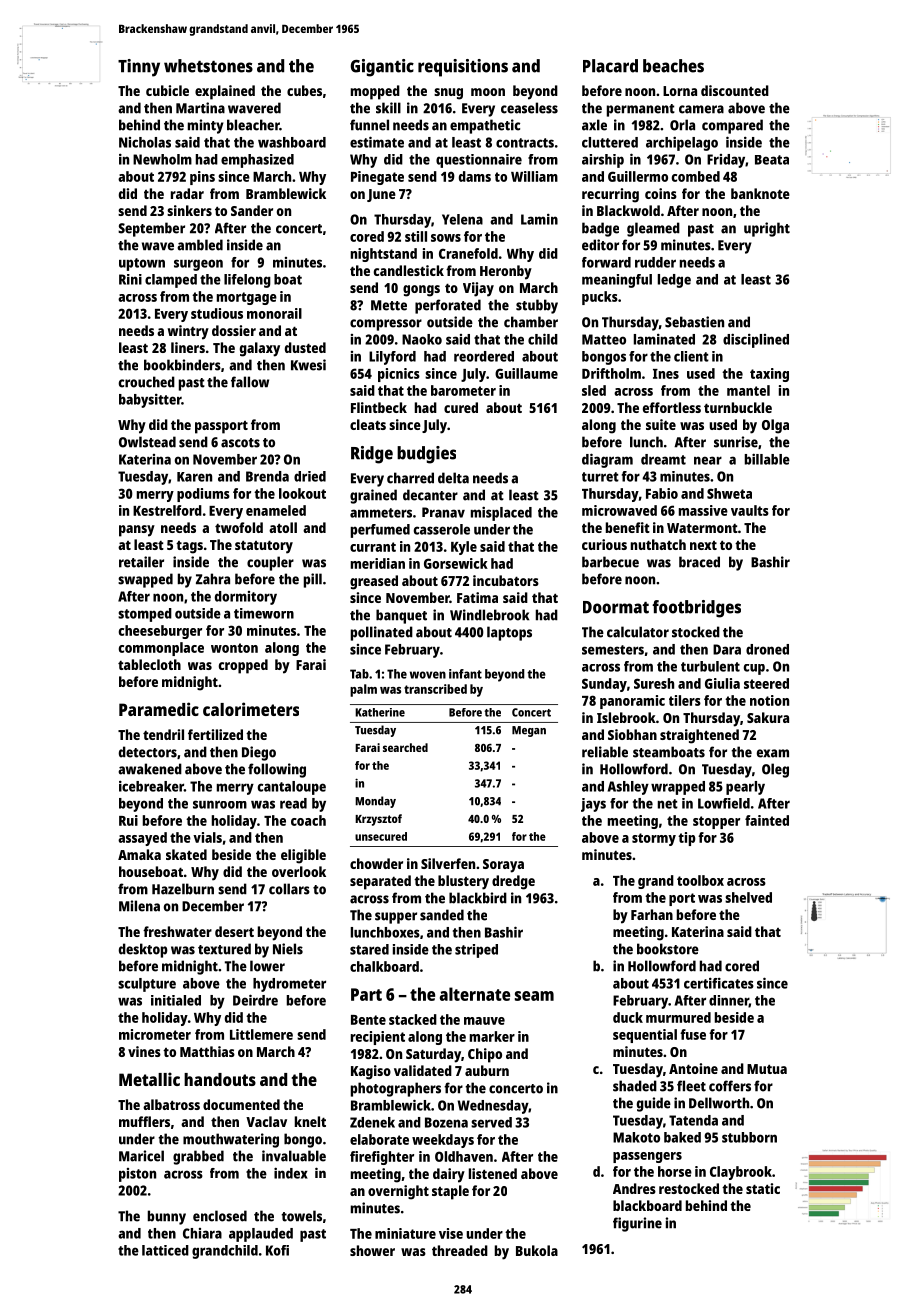 The width and height of the screenshot is (908, 1316). What do you see at coordinates (529, 731) in the screenshot?
I see `Megan` at bounding box center [529, 731].
